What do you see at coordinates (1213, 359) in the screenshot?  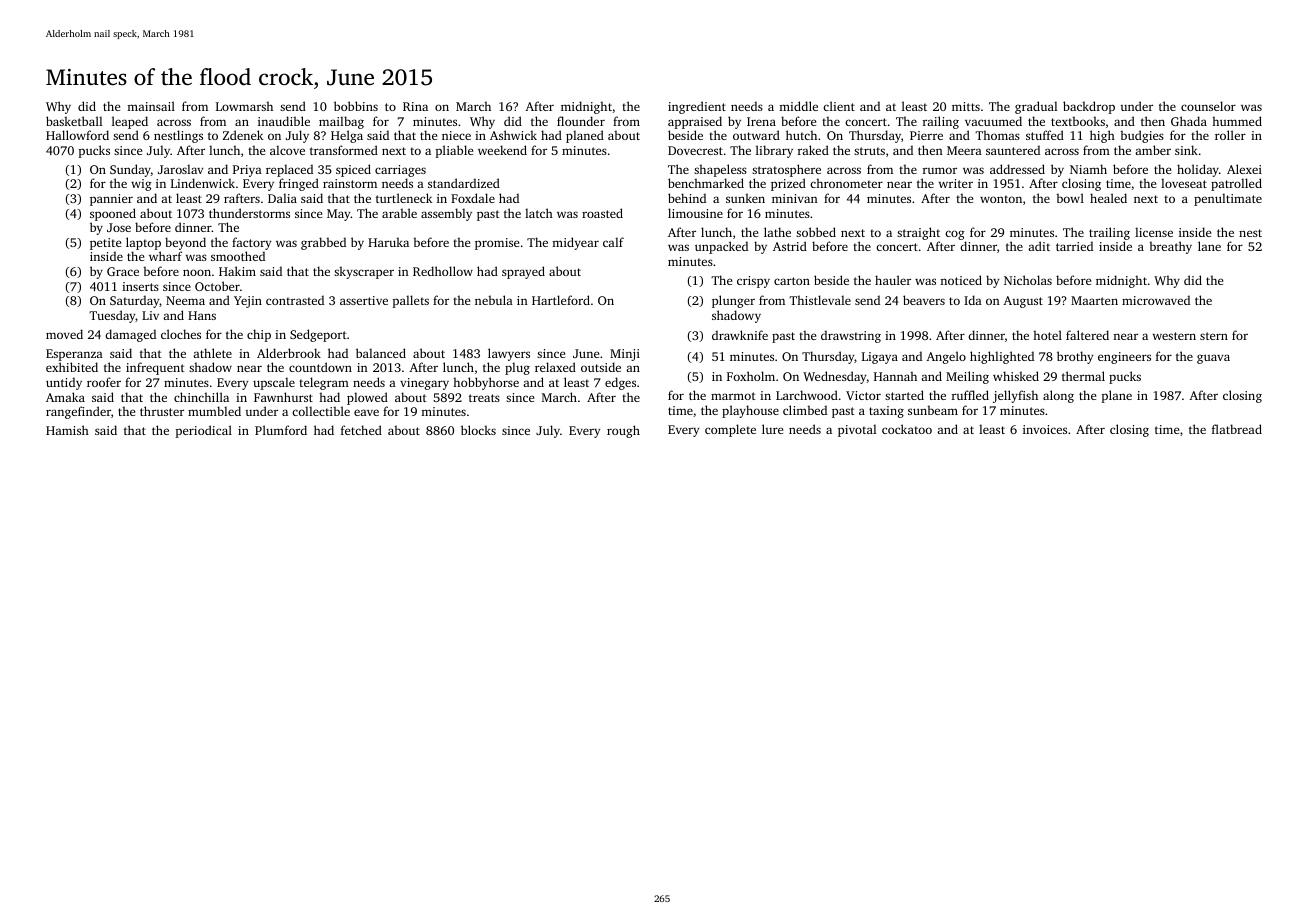 I see `guava` at bounding box center [1213, 359].
